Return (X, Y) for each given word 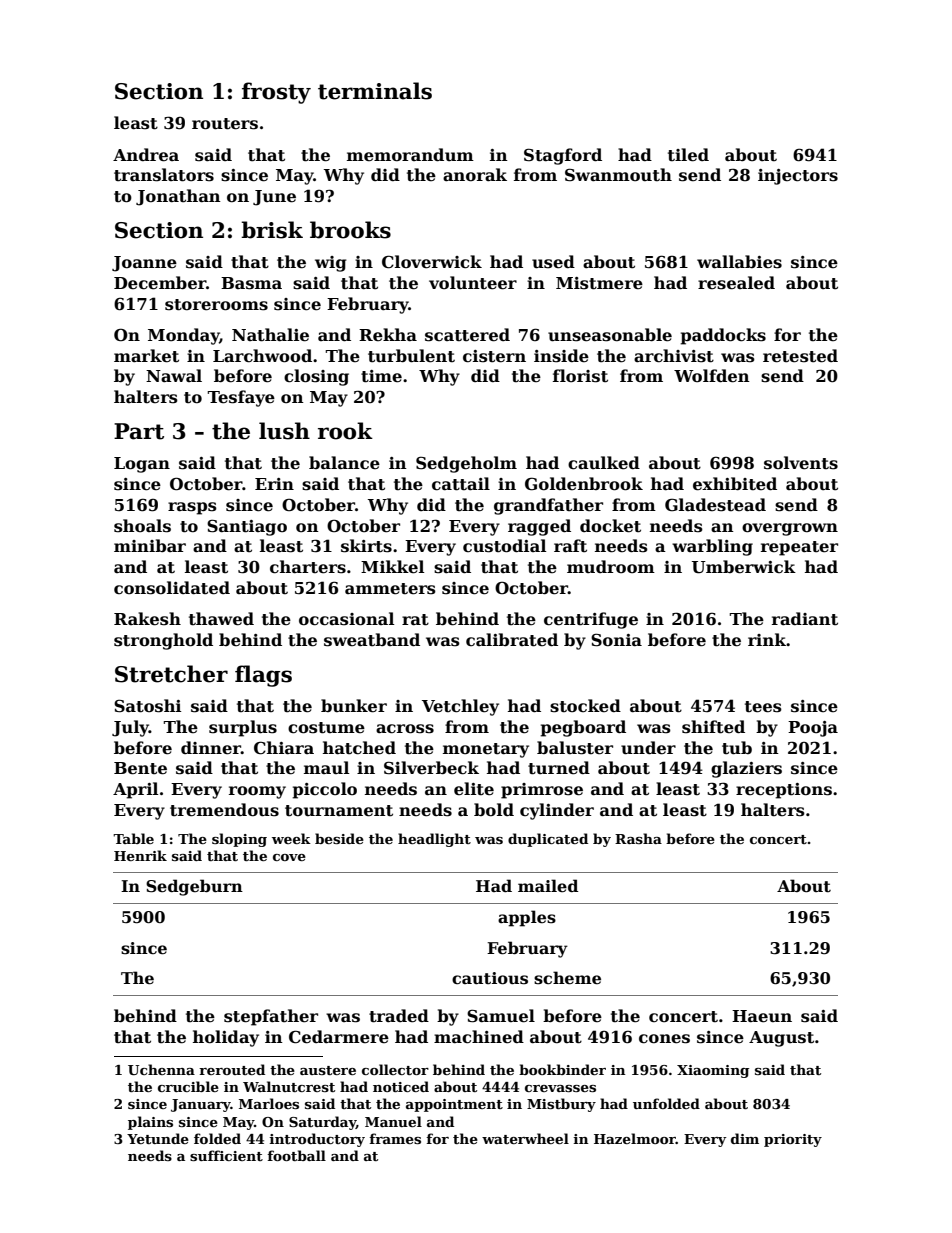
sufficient (226, 1155)
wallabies (739, 262)
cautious (490, 978)
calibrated (512, 640)
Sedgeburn (194, 887)
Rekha (388, 334)
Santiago (247, 527)
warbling (712, 547)
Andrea (146, 155)
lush (284, 431)
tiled (688, 155)
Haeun (762, 1016)
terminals (375, 91)
